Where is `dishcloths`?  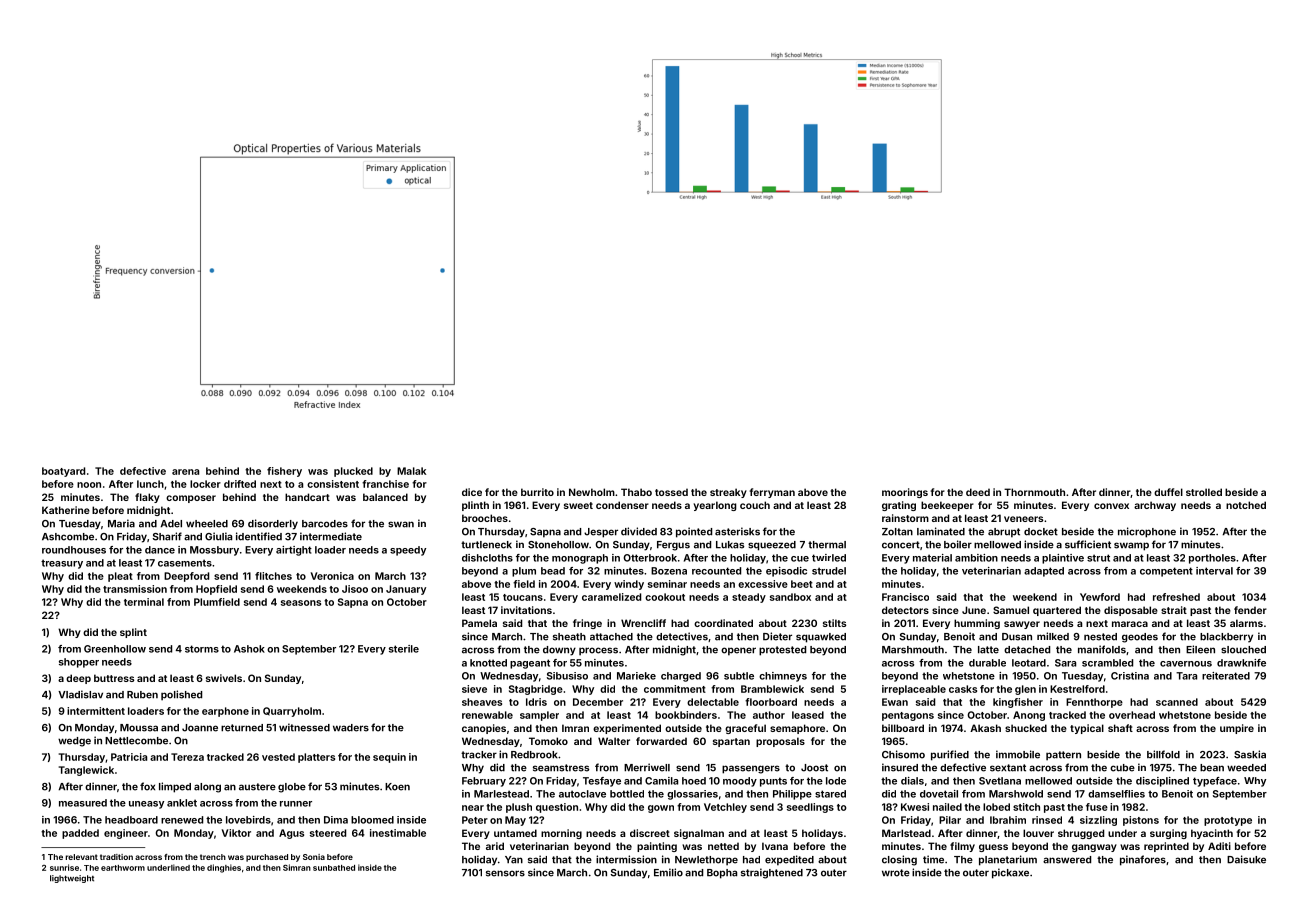
dishcloths is located at coordinates (487, 558).
